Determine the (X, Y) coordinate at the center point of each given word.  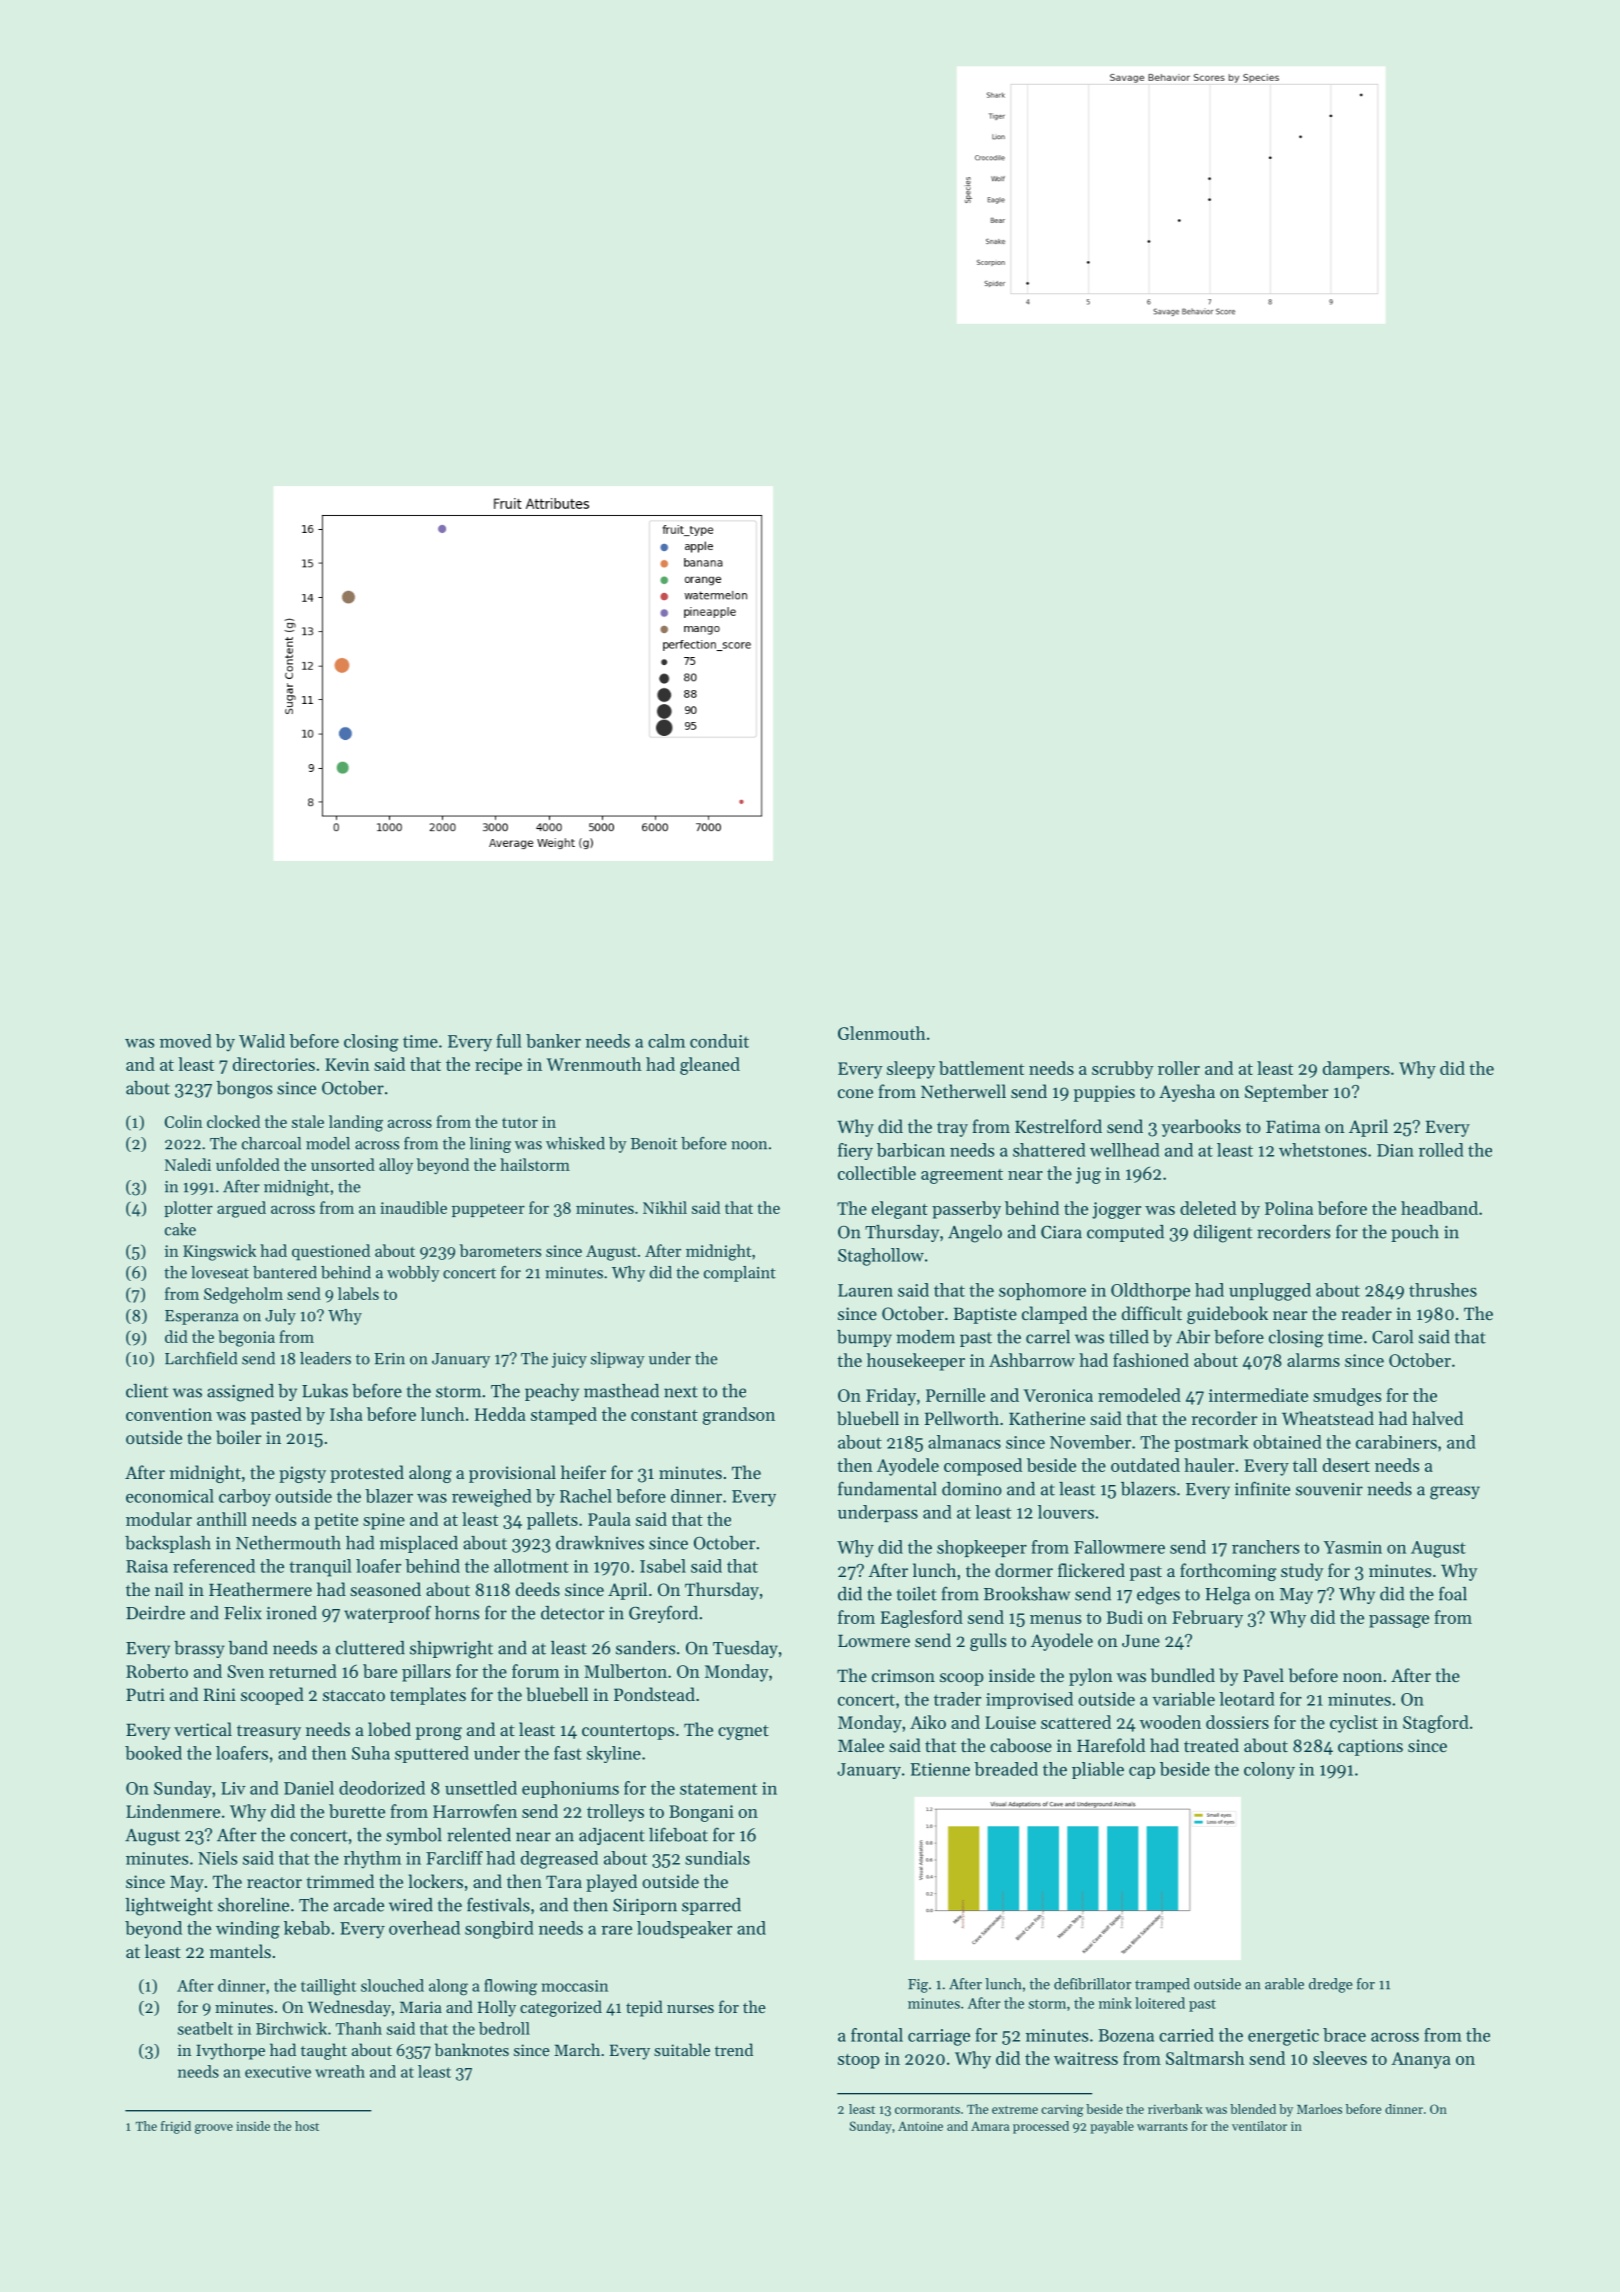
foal (1453, 1593)
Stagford (1436, 1724)
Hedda (500, 1414)
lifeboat (678, 1834)
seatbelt (205, 2028)
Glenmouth (882, 1033)
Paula (609, 1519)
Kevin (347, 1064)
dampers (1356, 1070)
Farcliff (454, 1858)
